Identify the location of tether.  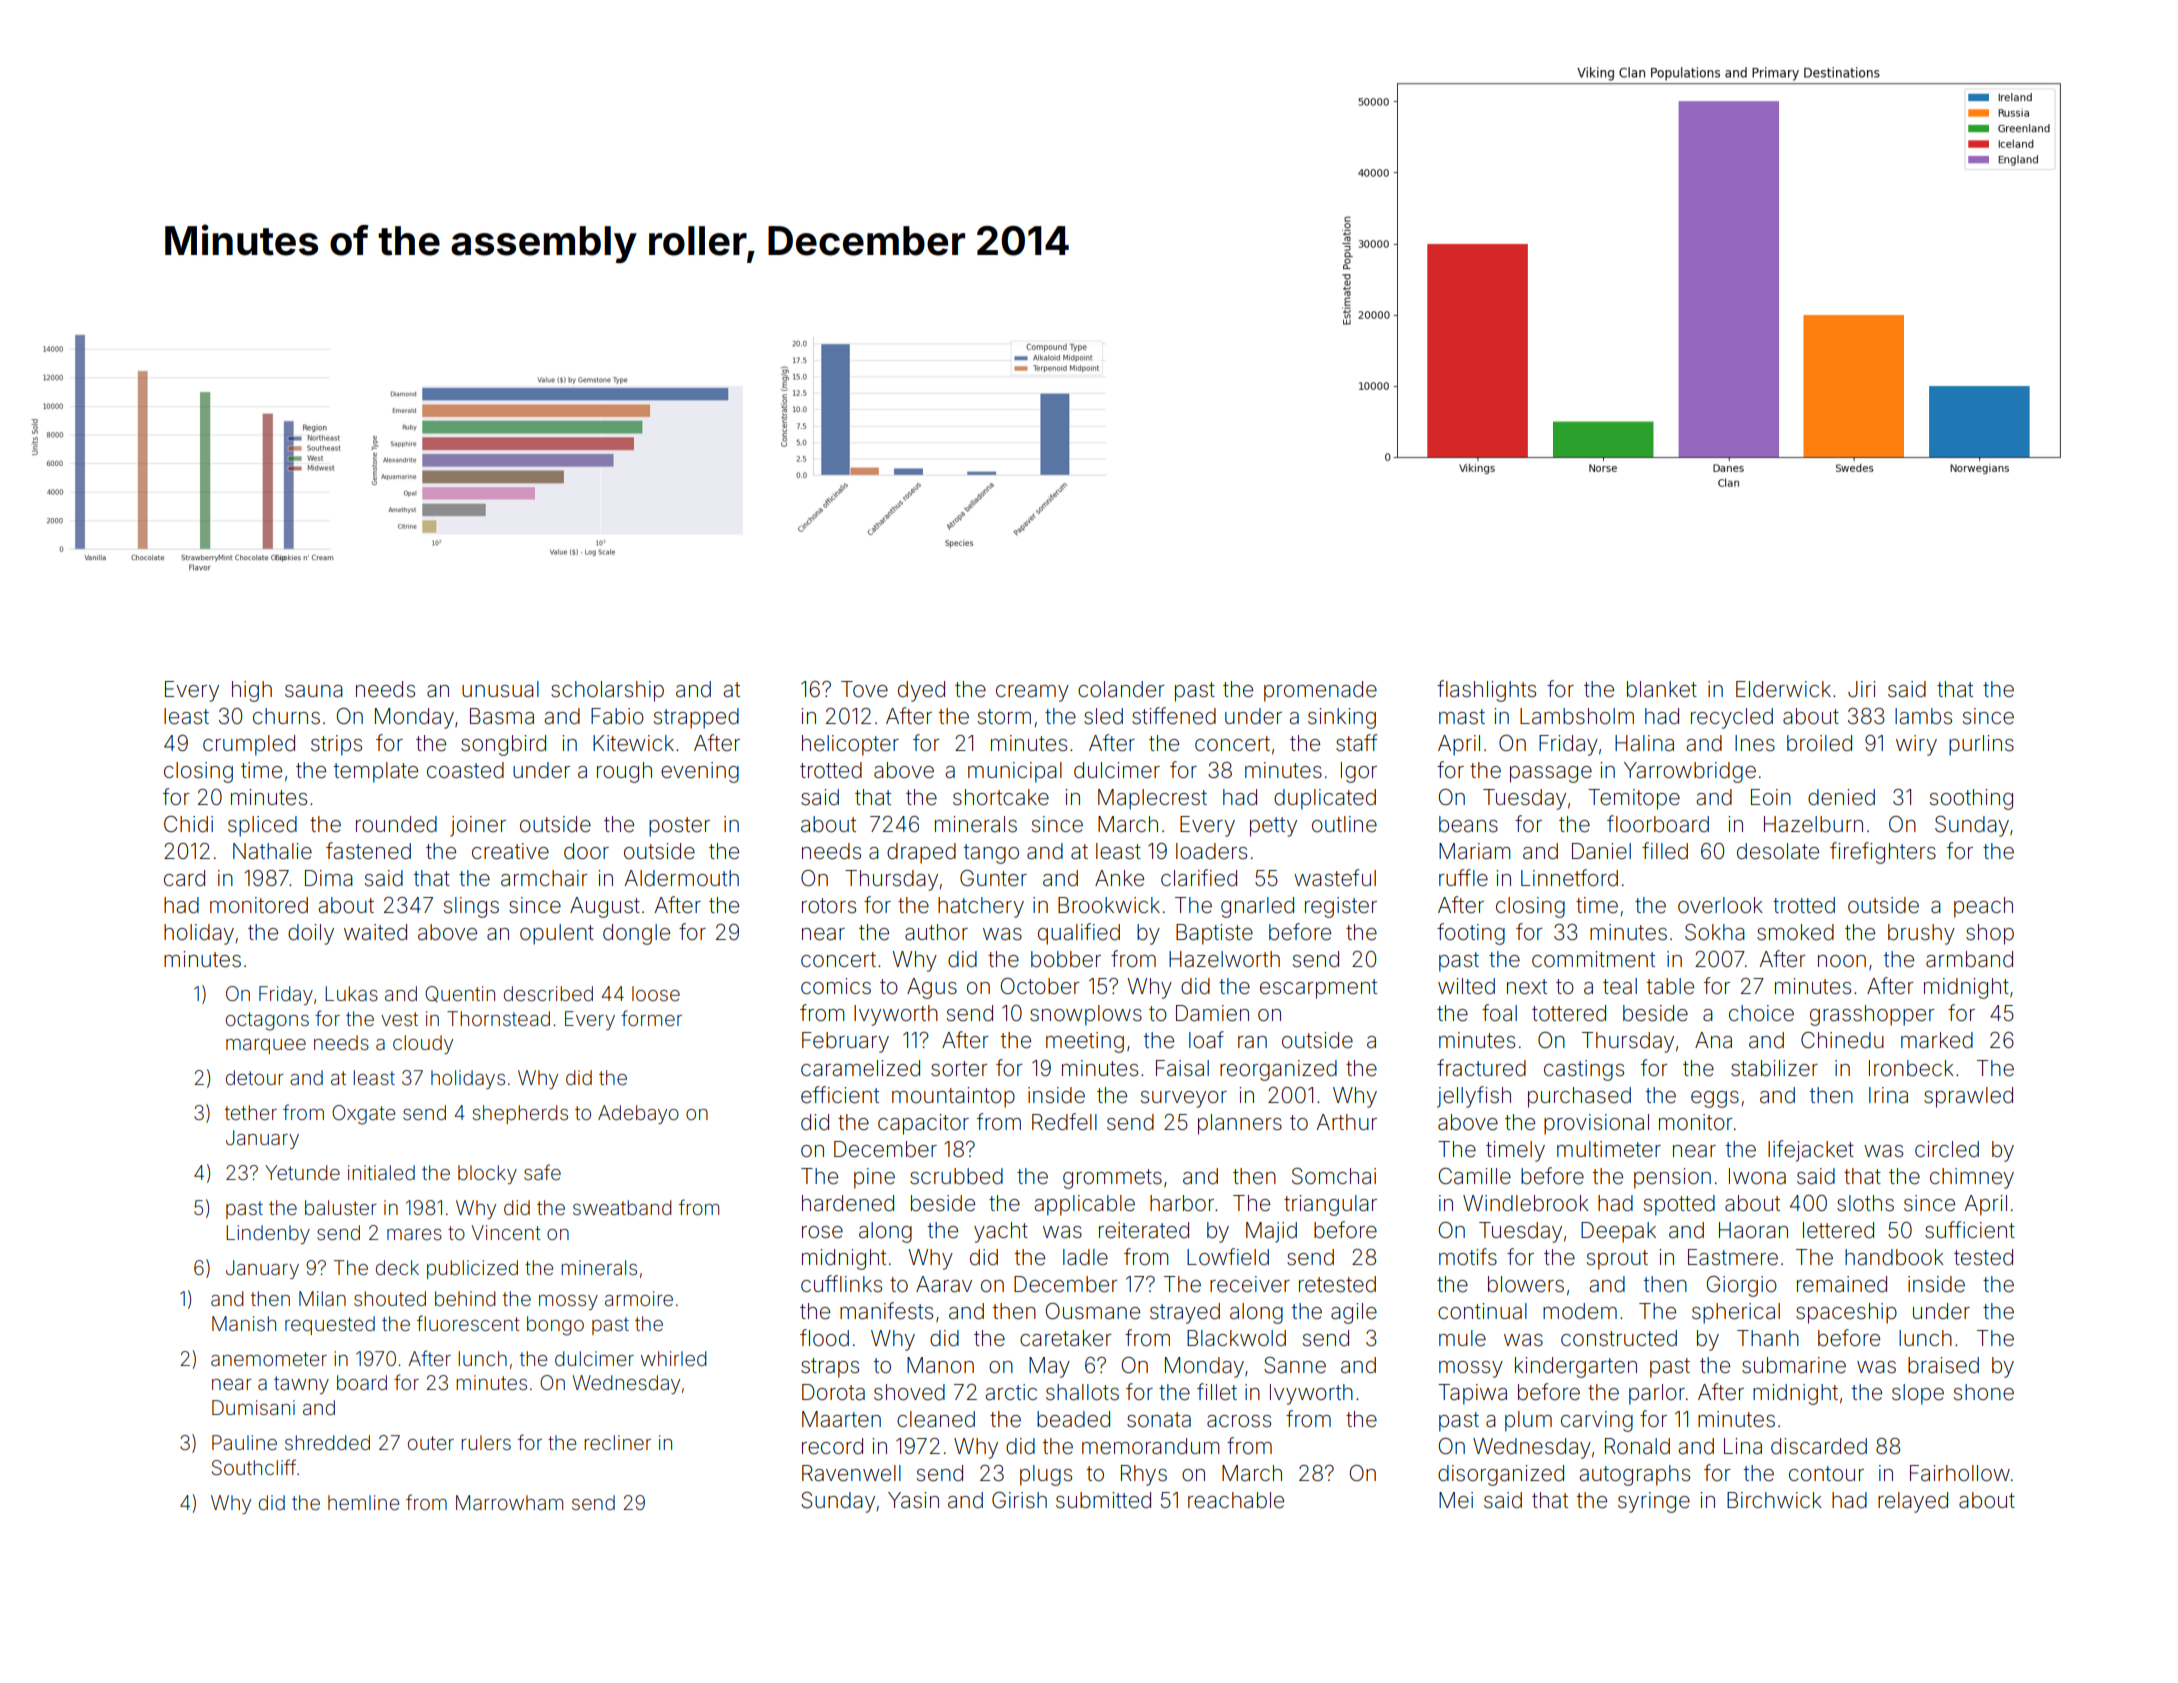
(251, 1112).
